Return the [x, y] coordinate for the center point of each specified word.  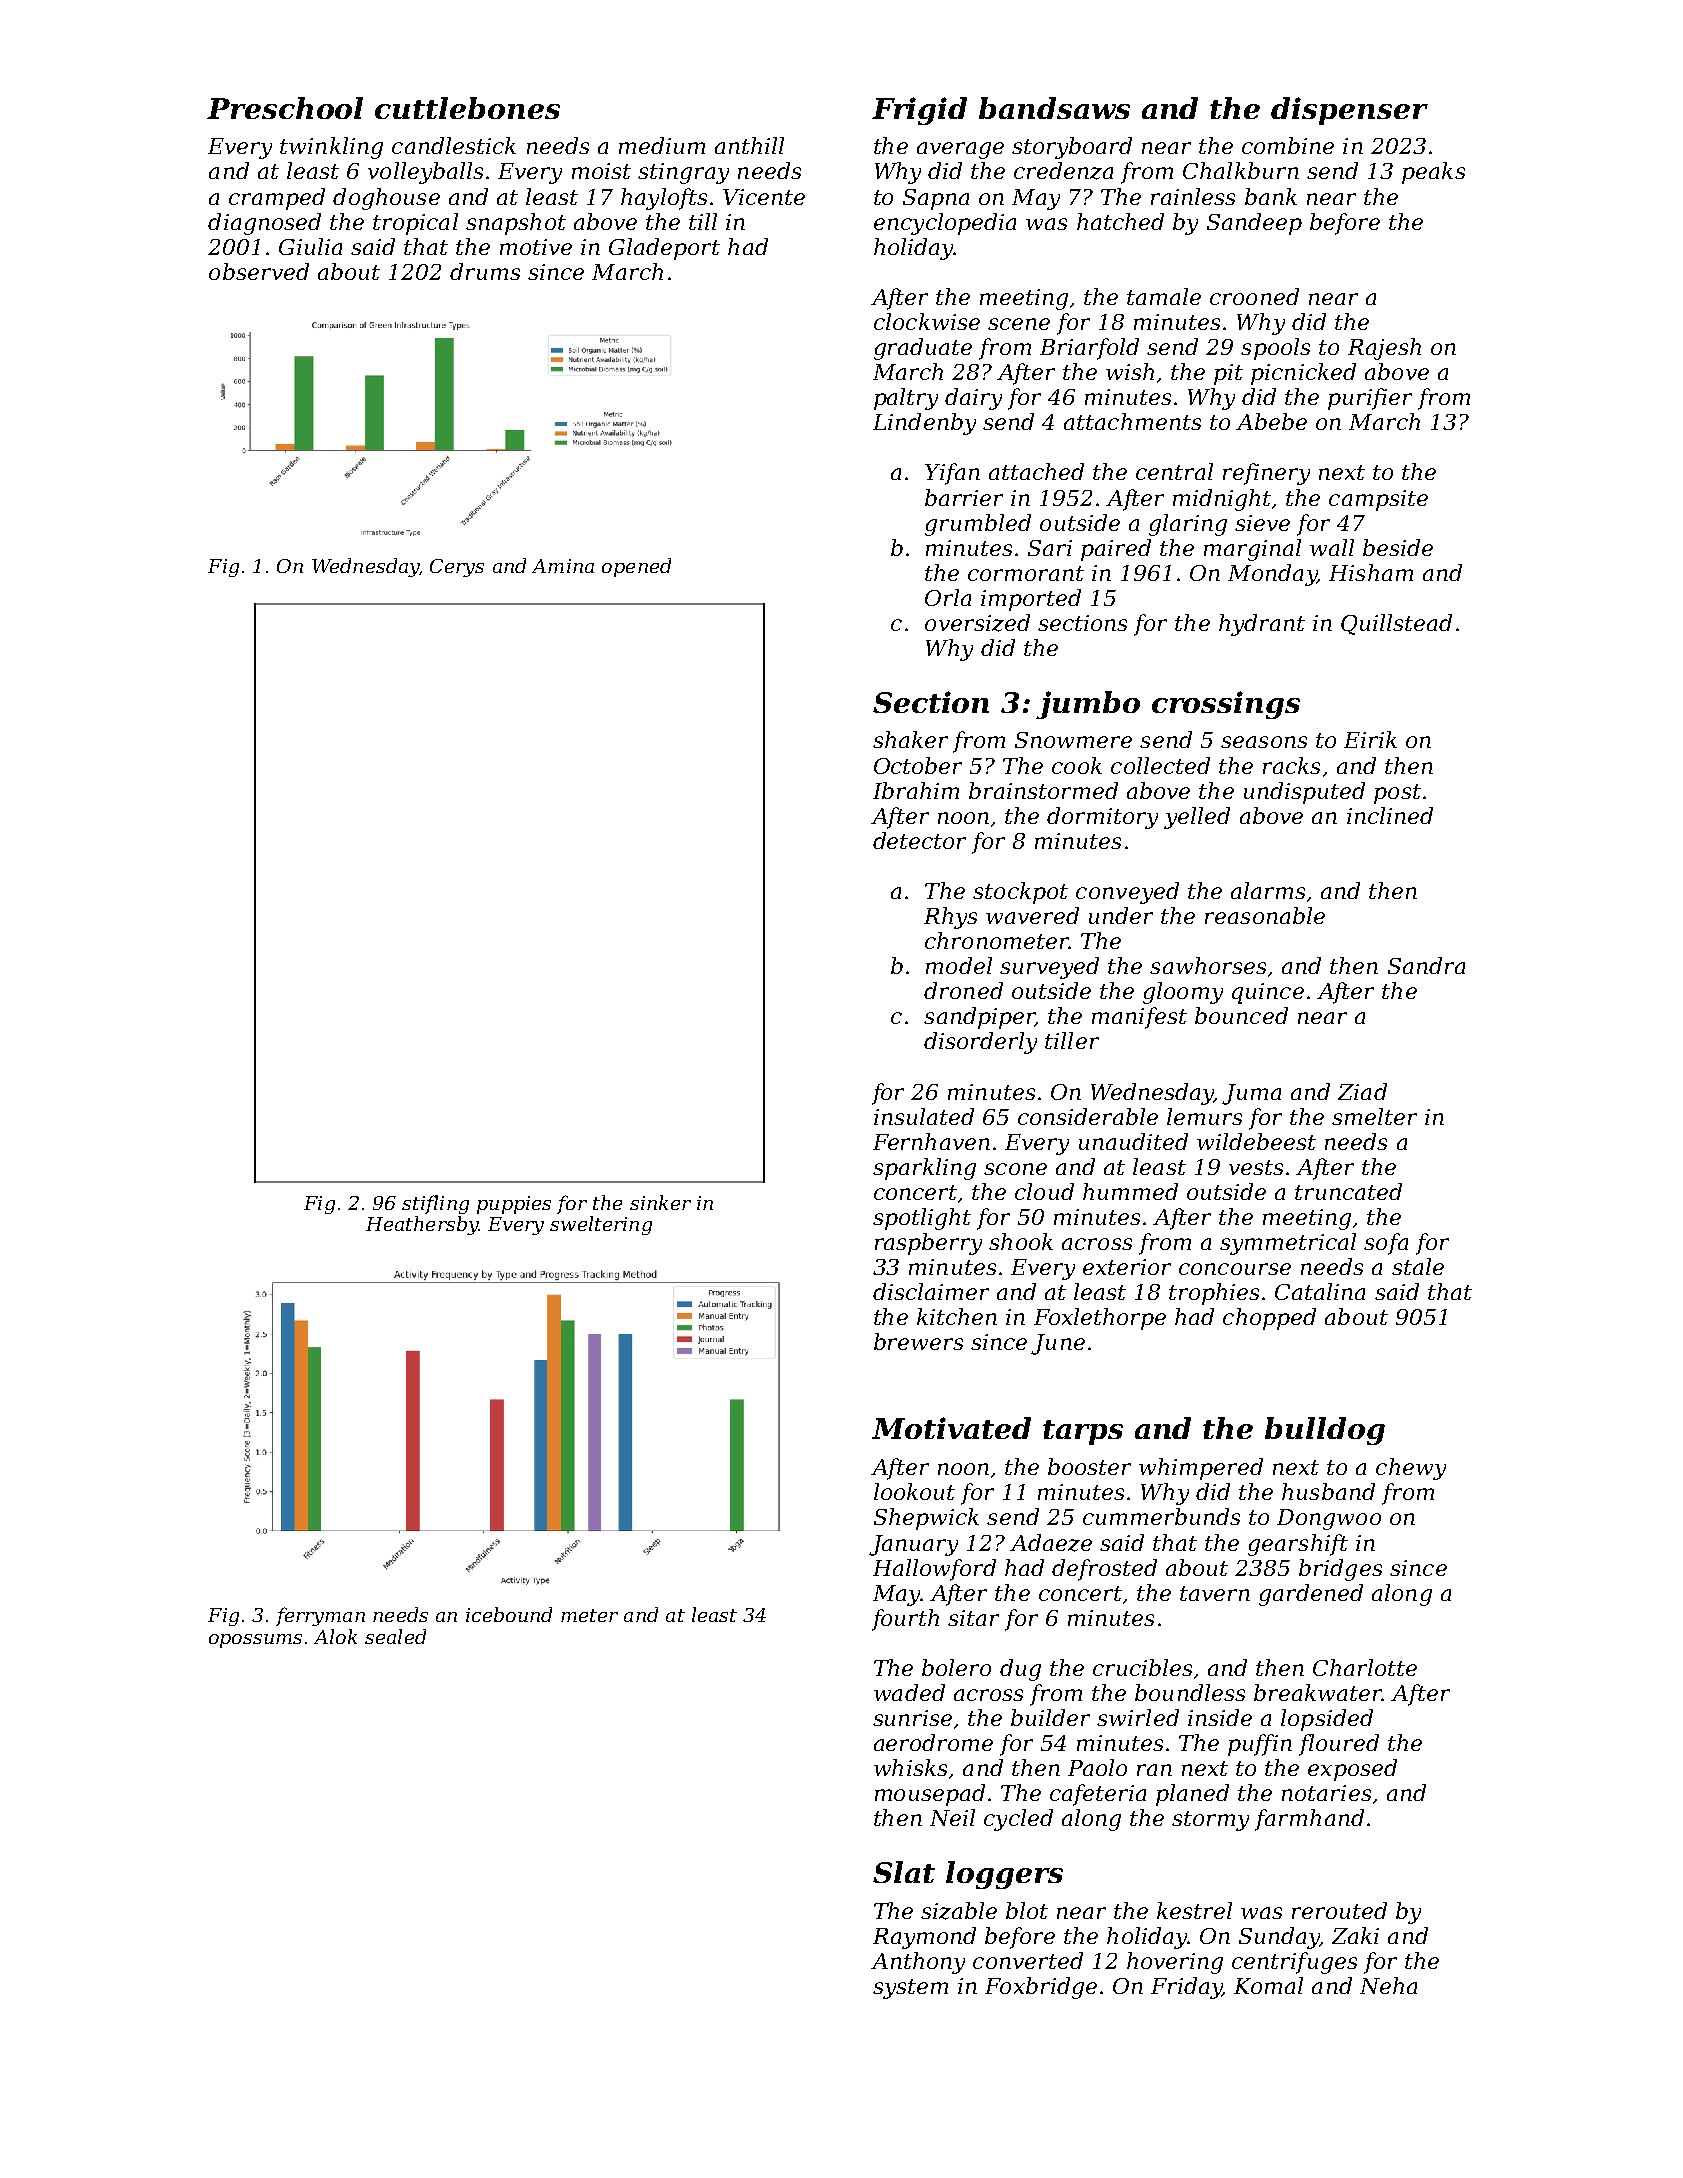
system [910, 1989]
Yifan [952, 474]
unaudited [1133, 1141]
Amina [563, 566]
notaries [1326, 1793]
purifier [1370, 399]
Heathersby [422, 1225]
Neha [1388, 1985]
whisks [910, 1767]
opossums [255, 1641]
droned [963, 990]
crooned [1254, 296]
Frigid [919, 111]
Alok [335, 1636]
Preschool [285, 108]
